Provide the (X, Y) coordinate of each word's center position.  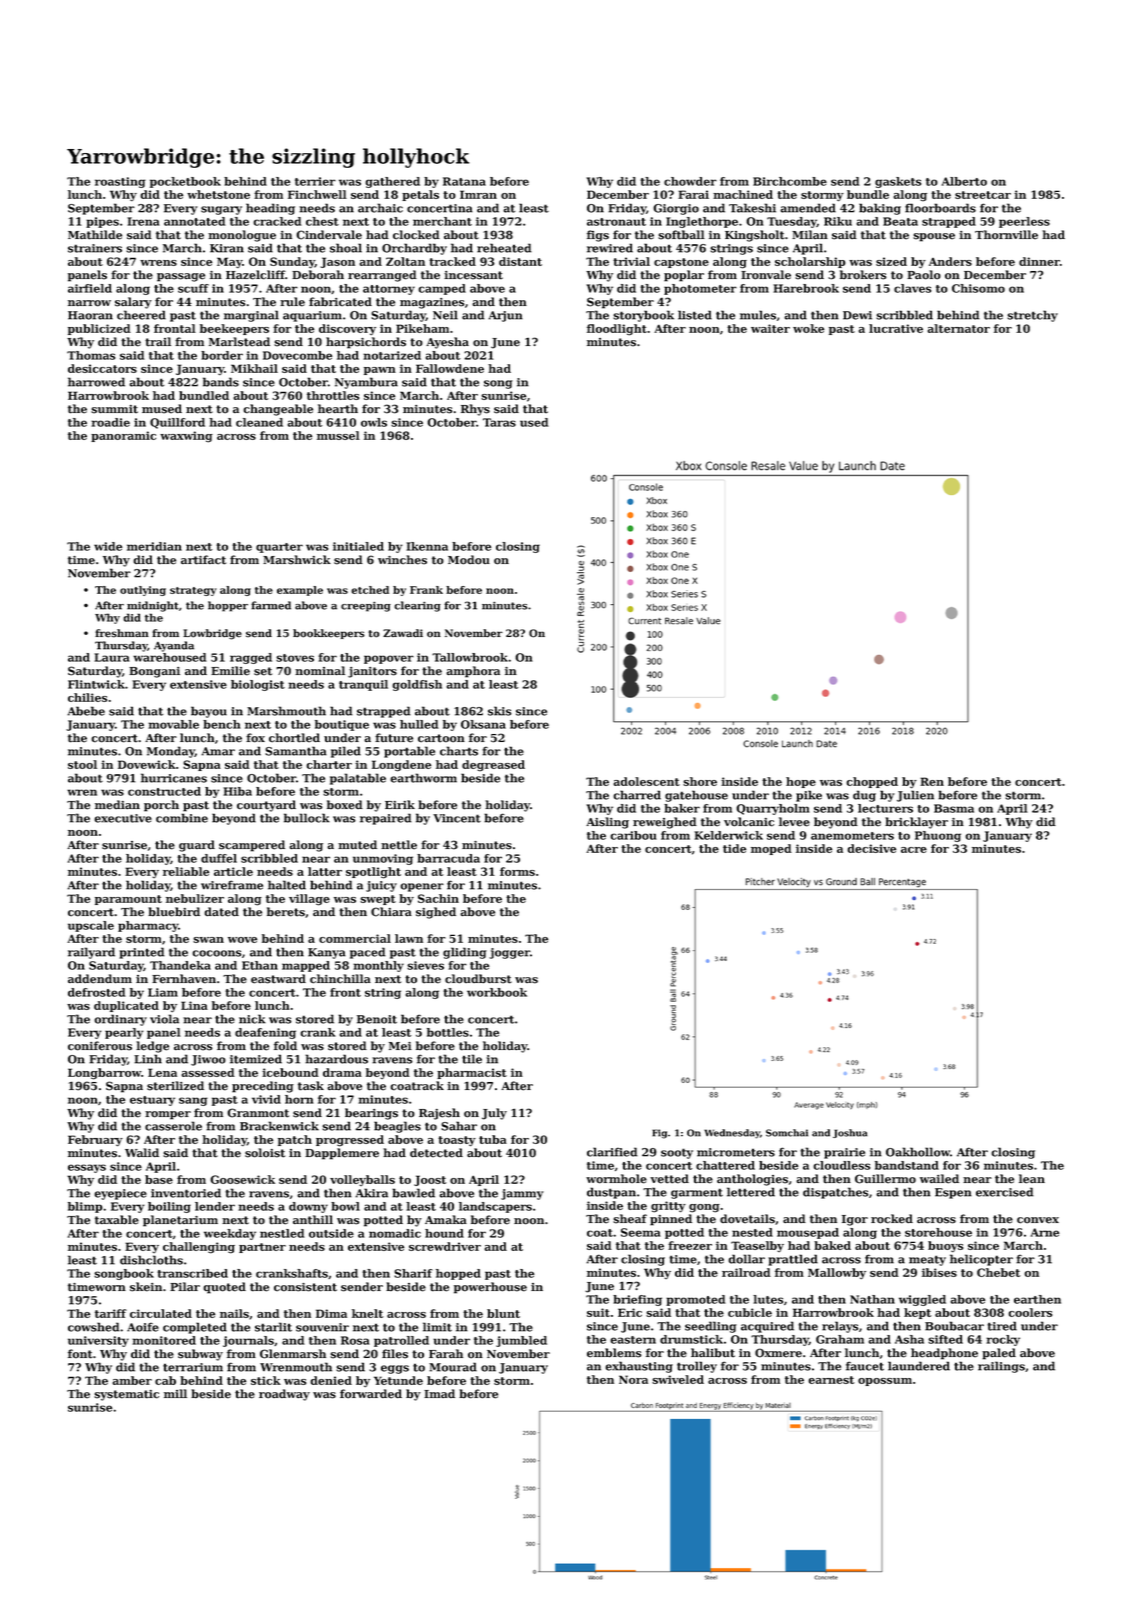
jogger (509, 953)
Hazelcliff (255, 275)
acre (914, 850)
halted (287, 885)
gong (704, 1208)
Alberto (964, 181)
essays (87, 1168)
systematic (126, 1395)
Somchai (787, 1133)
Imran (478, 194)
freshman (122, 633)
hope (801, 782)
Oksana (483, 724)
